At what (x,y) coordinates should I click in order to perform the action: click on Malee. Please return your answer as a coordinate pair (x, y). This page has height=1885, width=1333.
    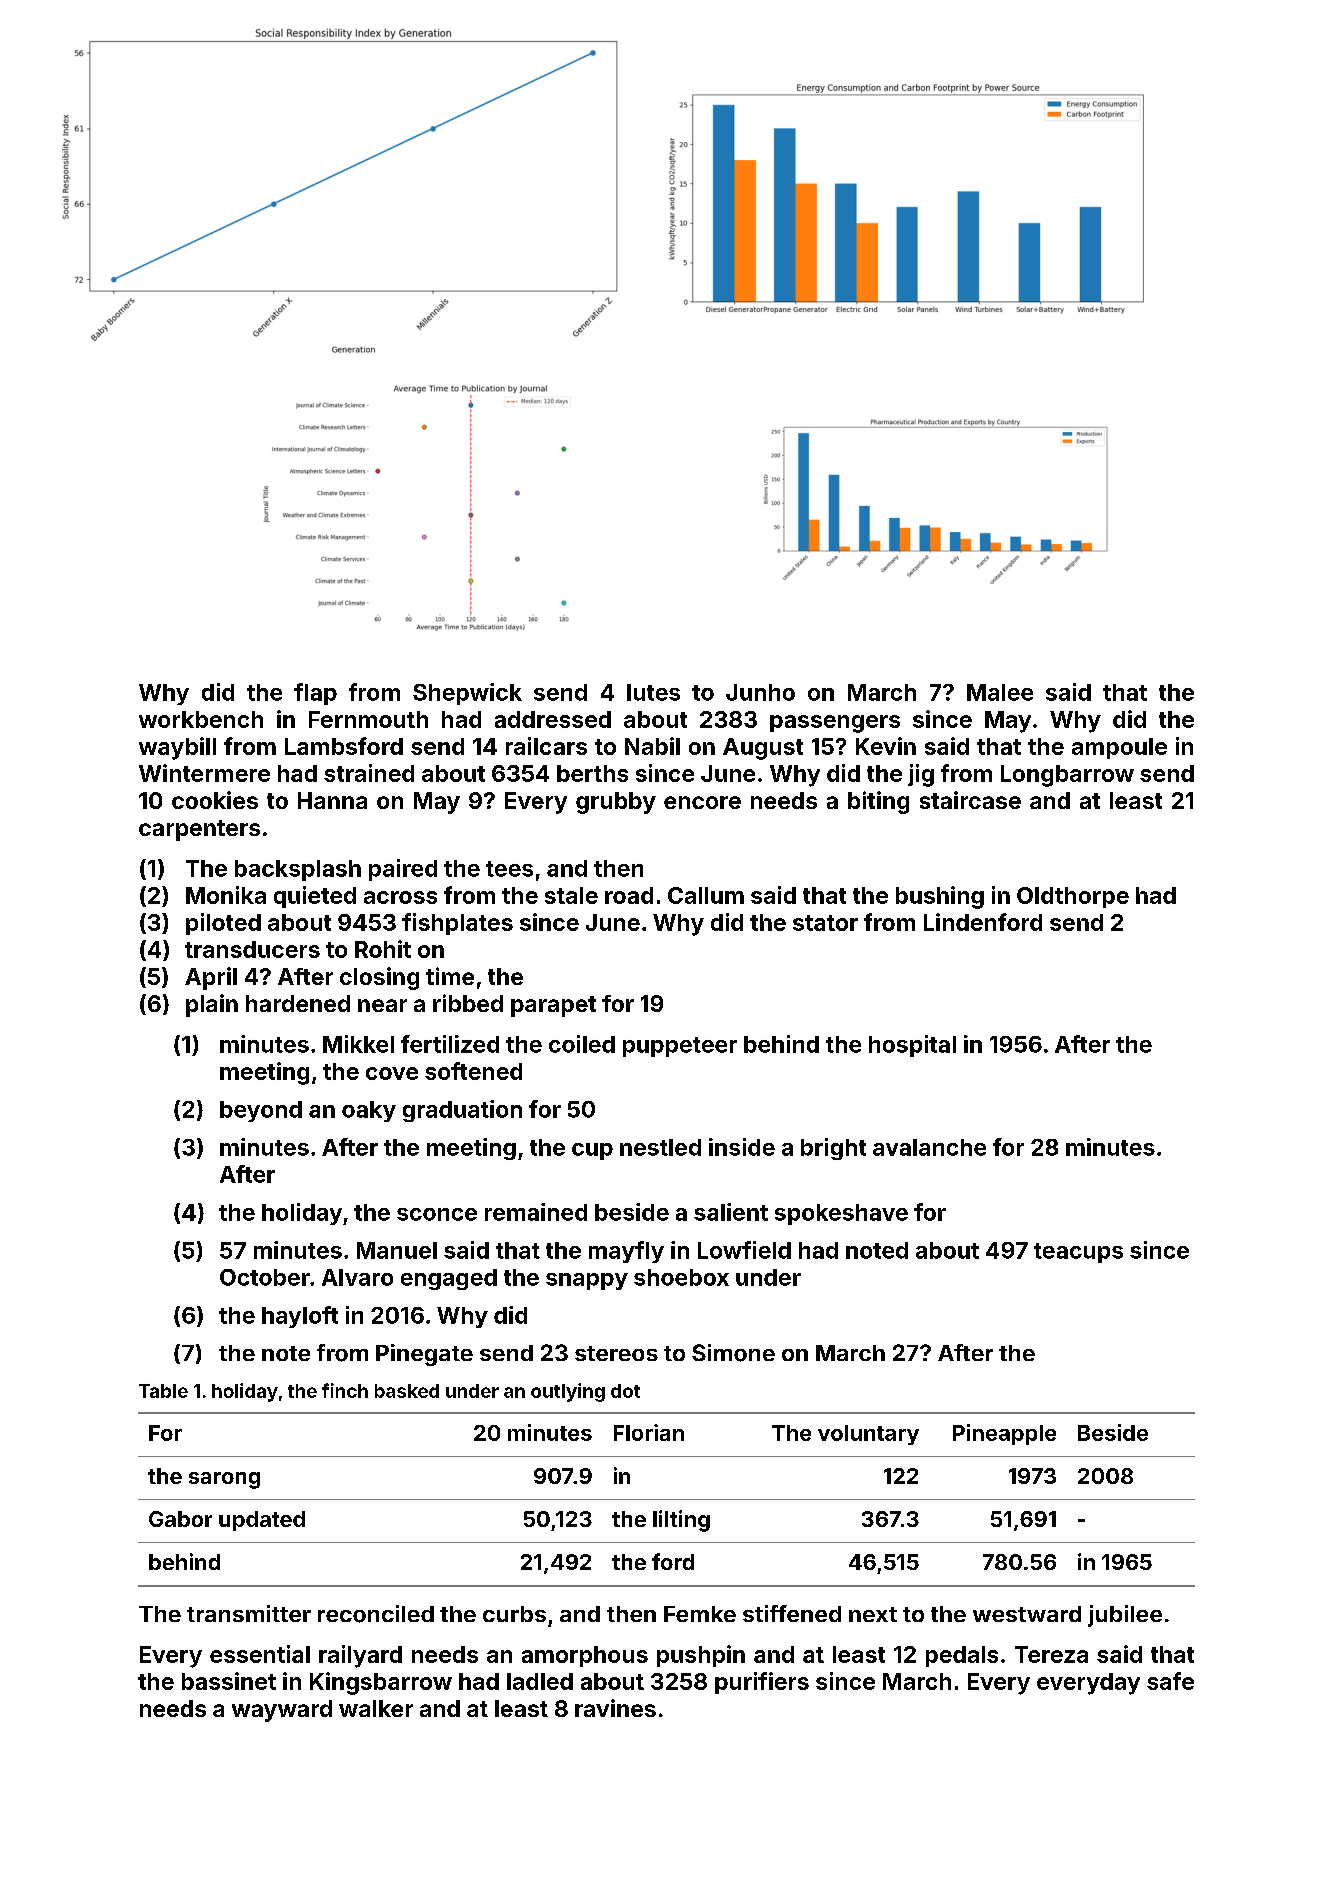
    Looking at the image, I should click on (1000, 692).
